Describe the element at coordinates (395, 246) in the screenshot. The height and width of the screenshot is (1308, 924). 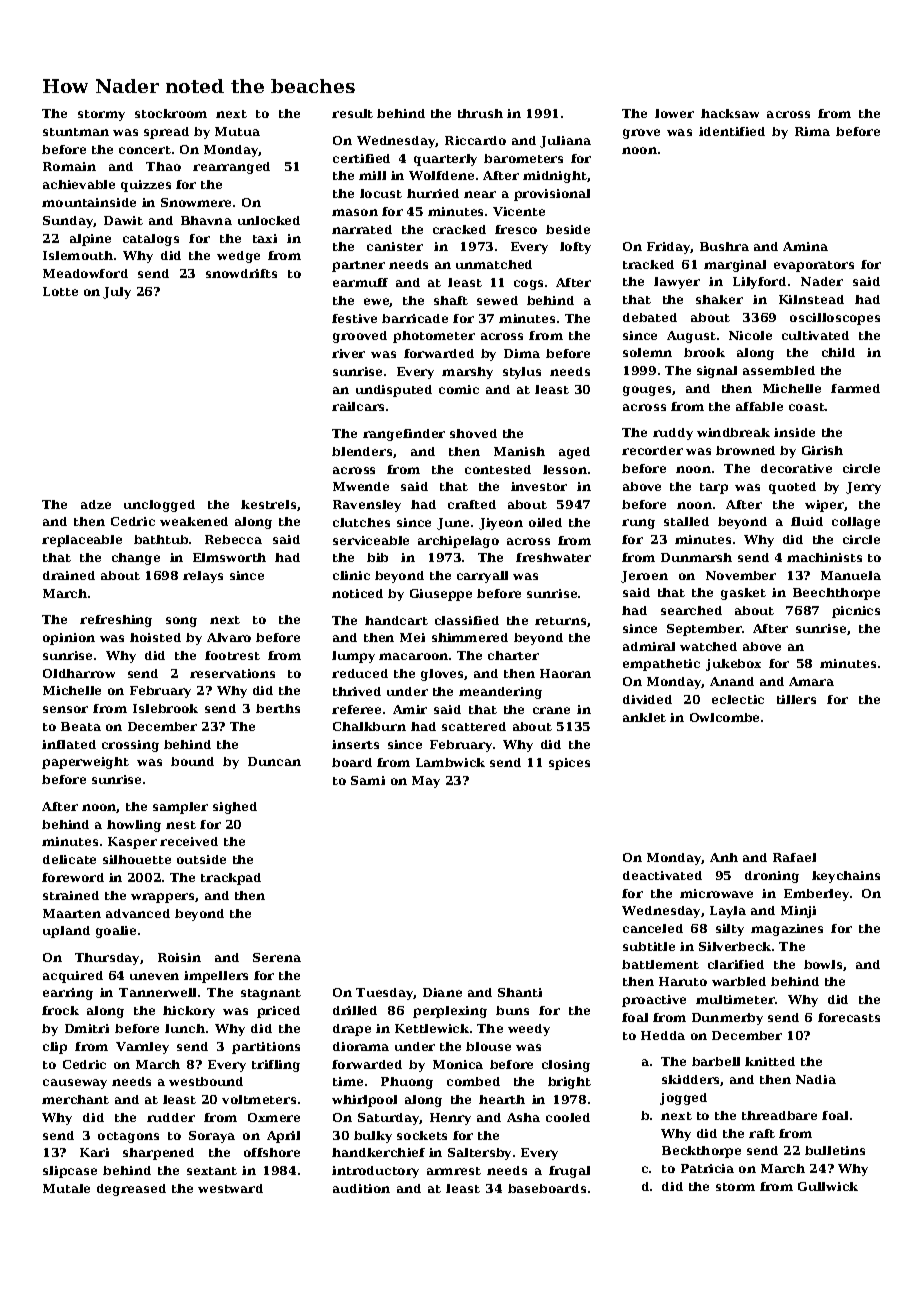
I see `canister` at that location.
